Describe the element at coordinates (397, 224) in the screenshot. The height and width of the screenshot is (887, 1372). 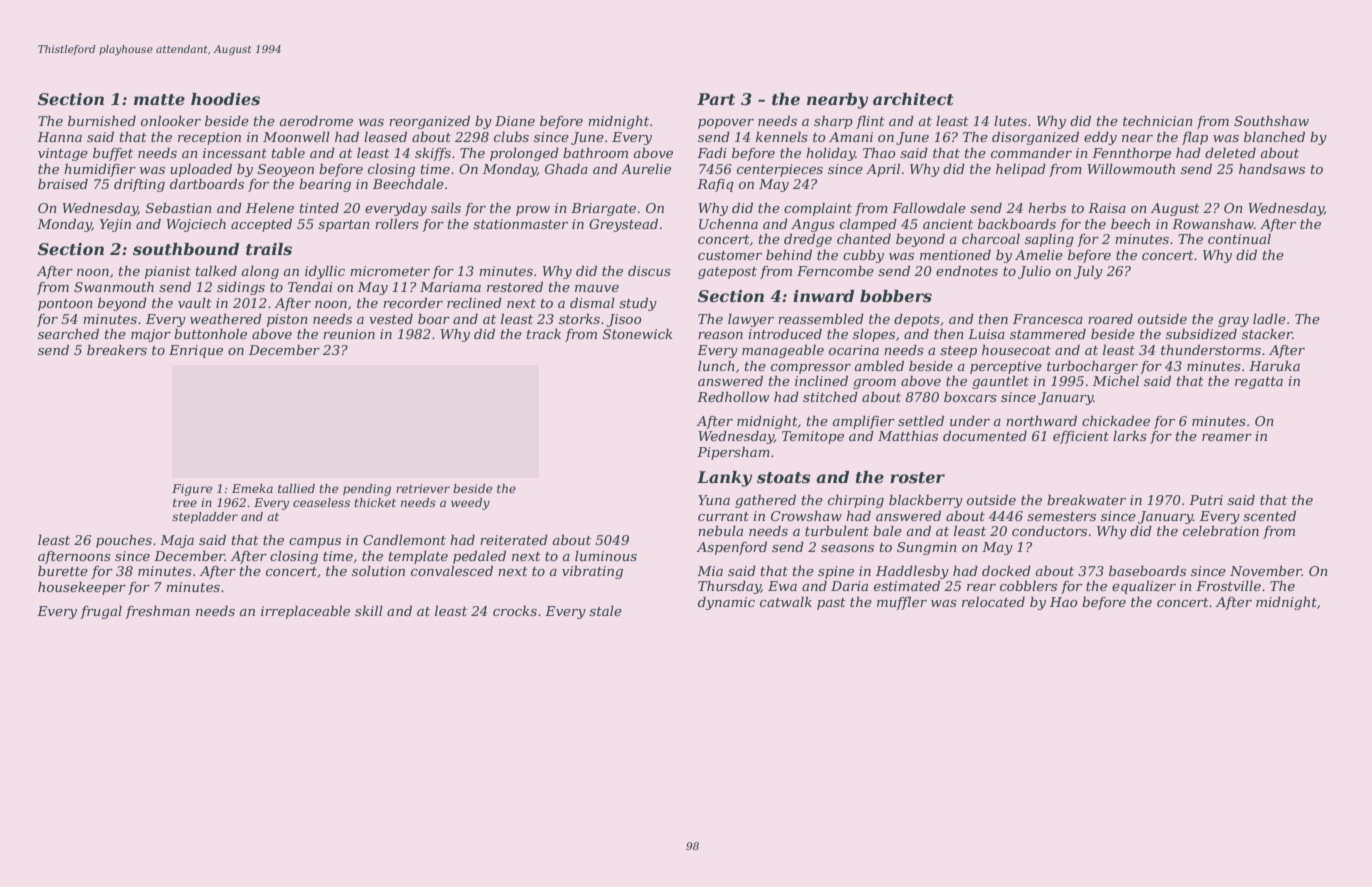
I see `rollers` at that location.
